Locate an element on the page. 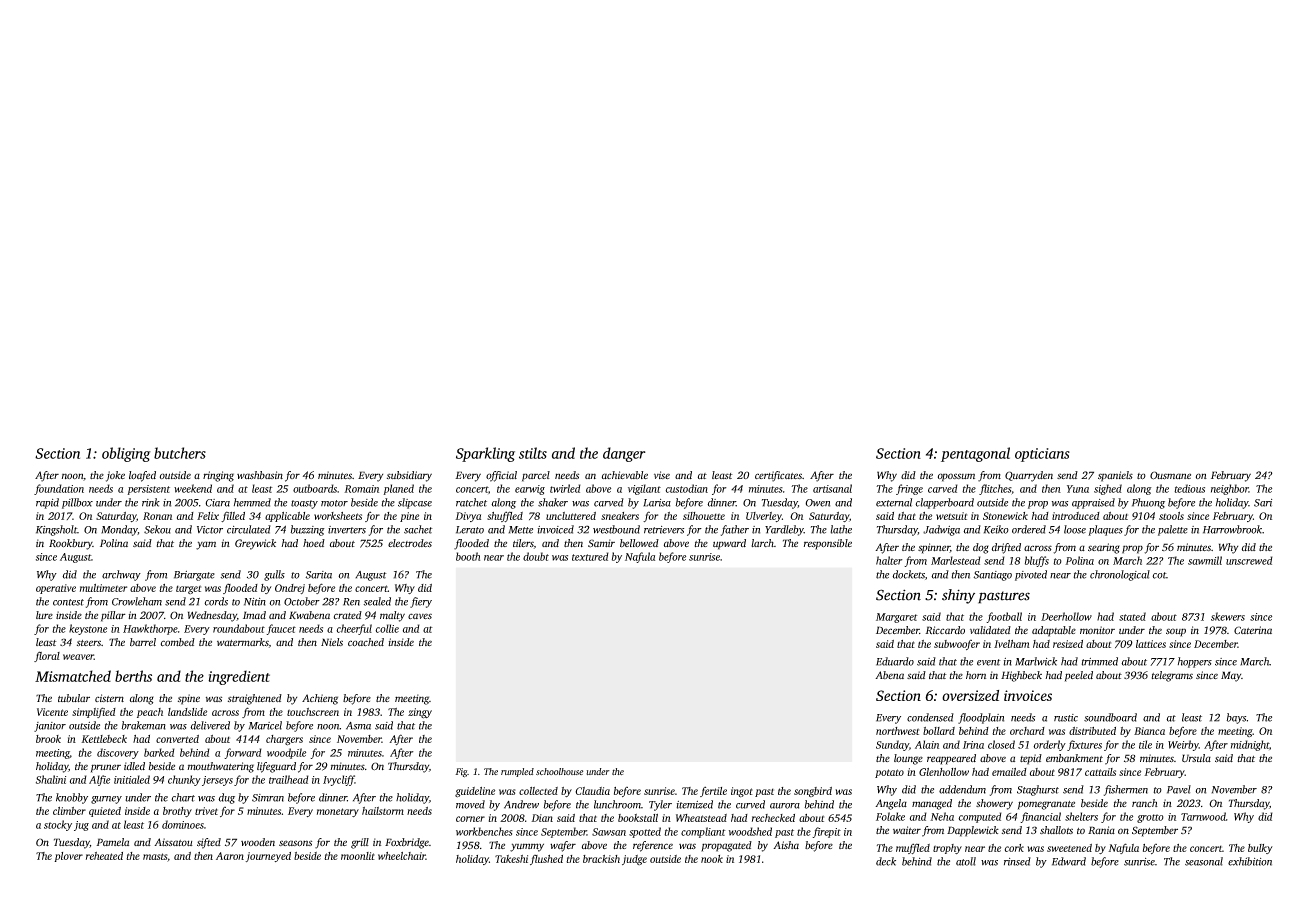 The width and height of the document is (1308, 924). steers is located at coordinates (89, 643).
